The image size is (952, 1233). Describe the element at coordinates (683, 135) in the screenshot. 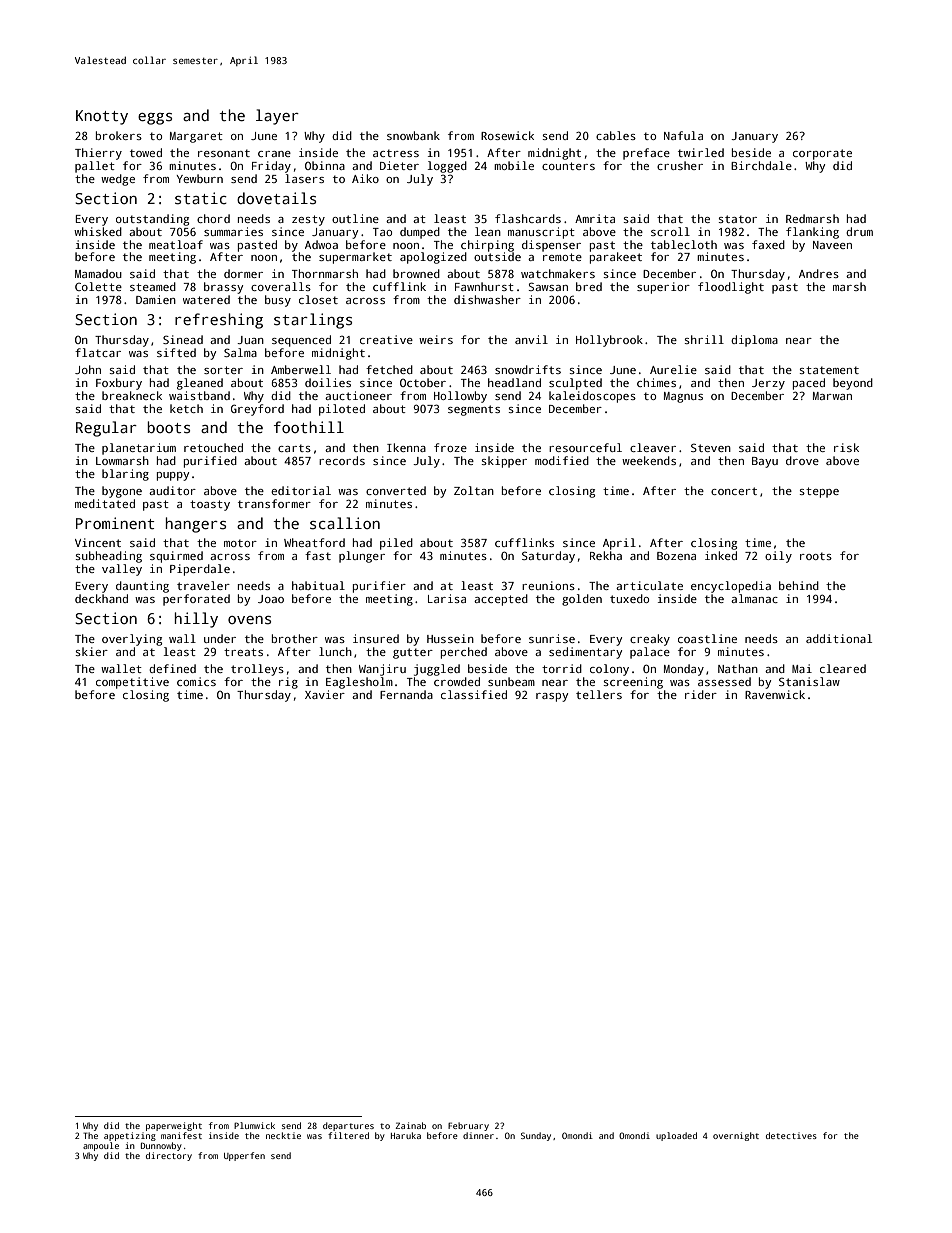

I see `Nafula` at that location.
